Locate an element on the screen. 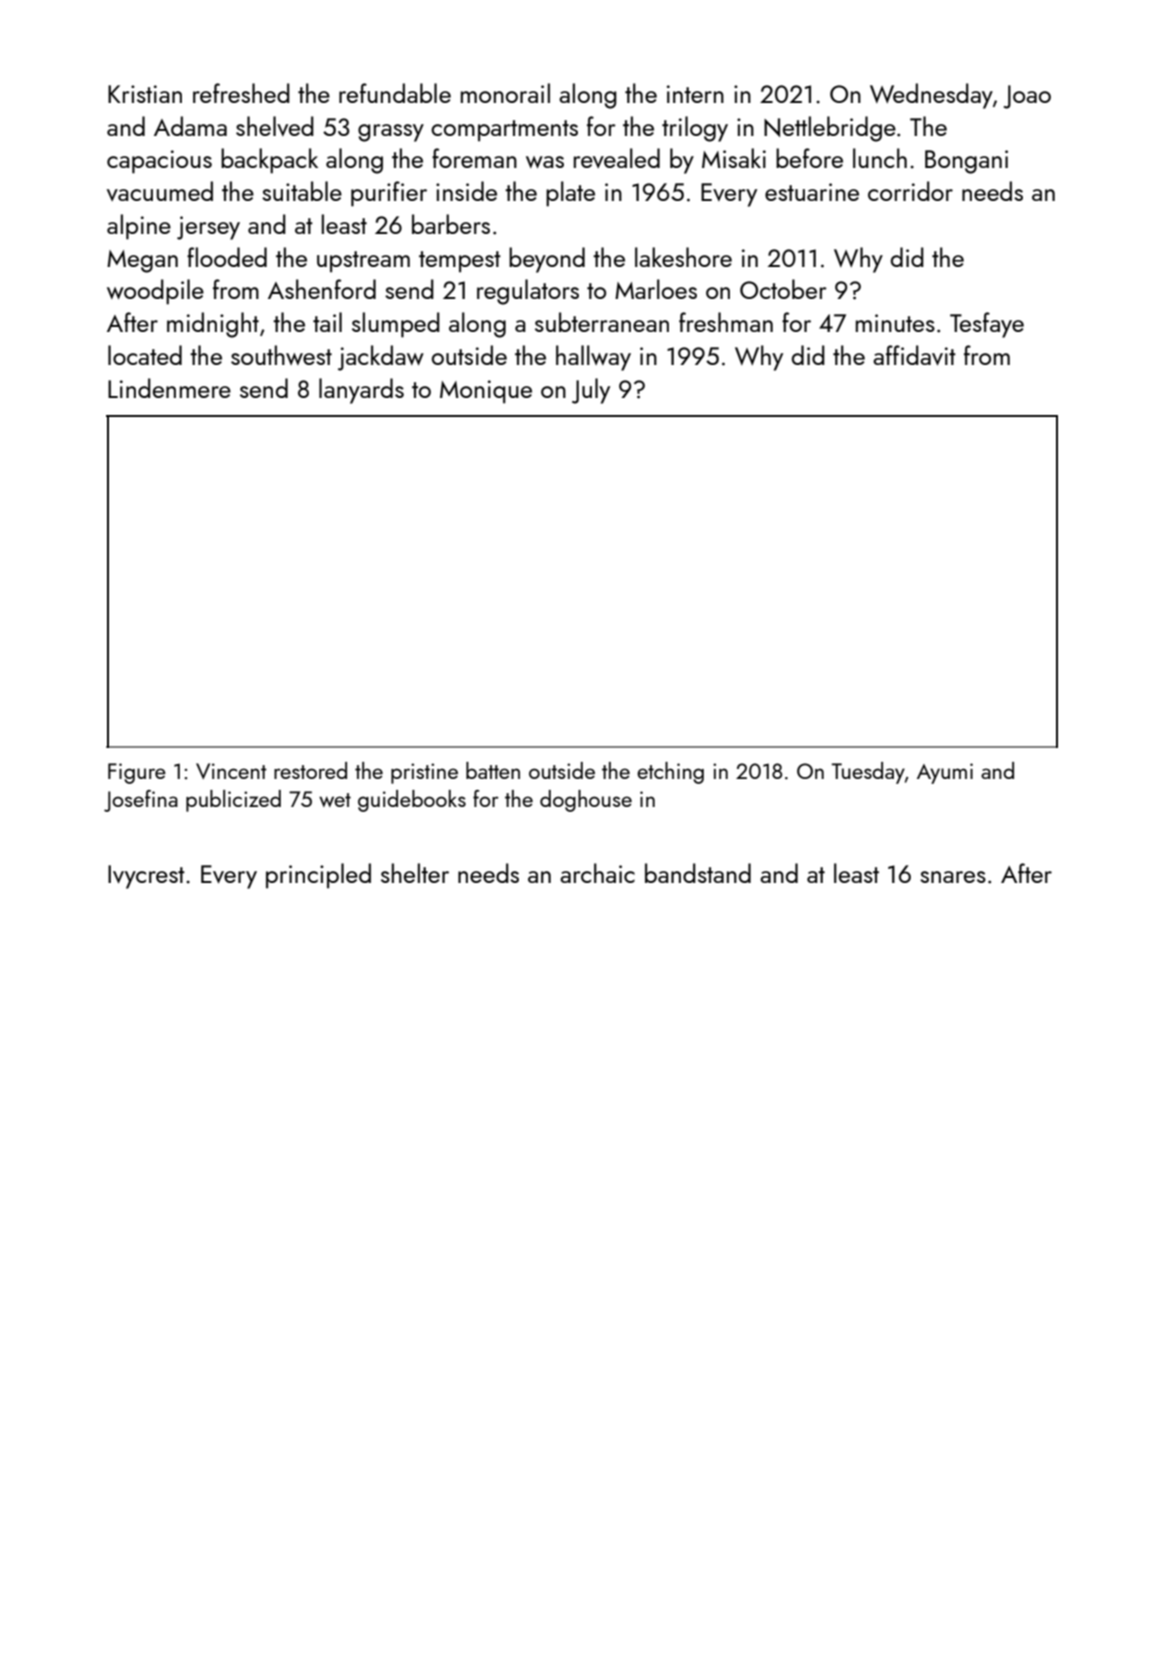  July is located at coordinates (591, 391).
